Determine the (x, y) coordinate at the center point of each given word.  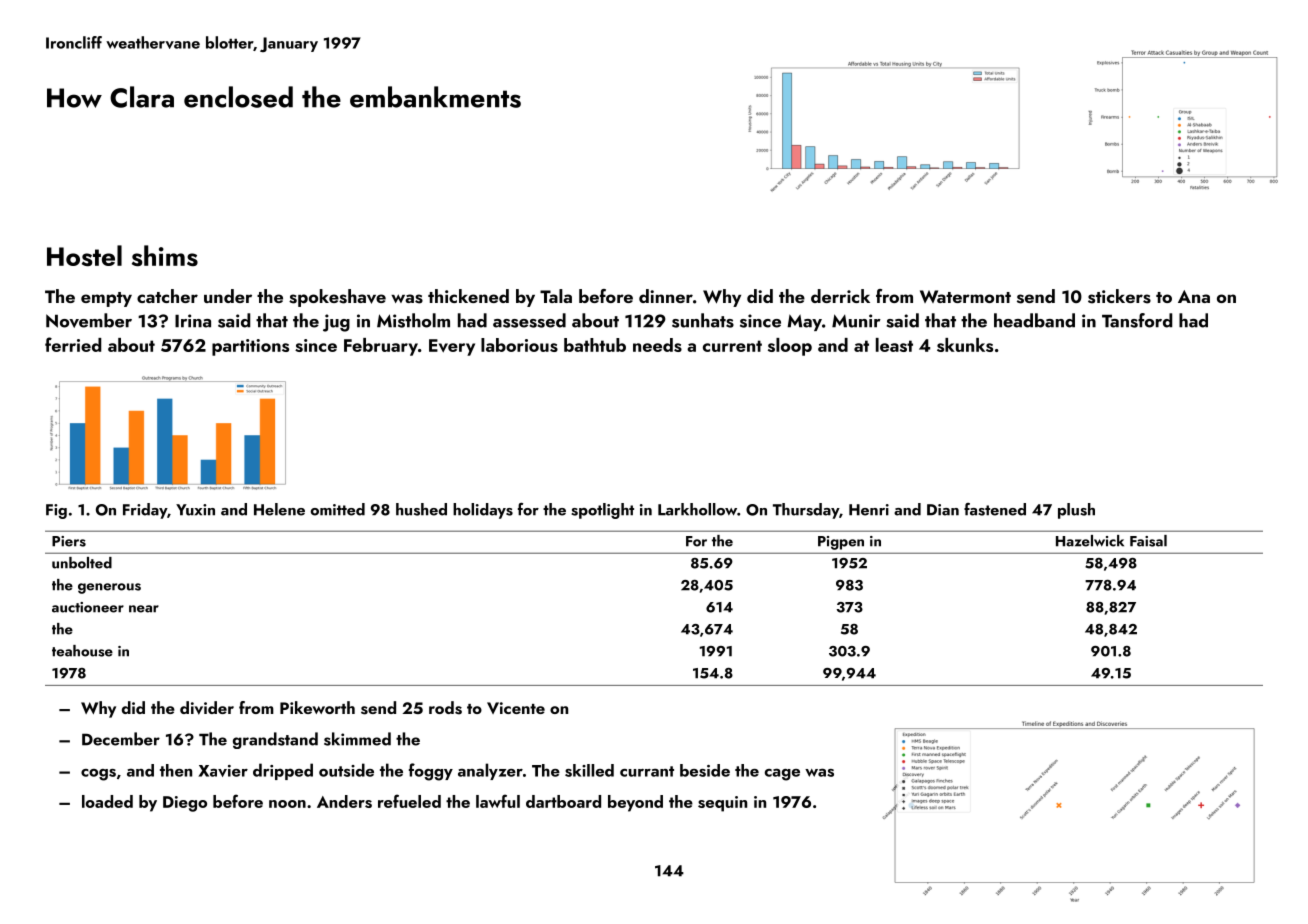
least (894, 345)
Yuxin (195, 510)
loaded (107, 801)
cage (782, 774)
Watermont (965, 296)
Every (452, 347)
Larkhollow (697, 509)
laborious (519, 345)
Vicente (516, 708)
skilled (589, 770)
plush (1076, 511)
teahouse (82, 651)
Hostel (84, 255)
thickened (468, 296)
